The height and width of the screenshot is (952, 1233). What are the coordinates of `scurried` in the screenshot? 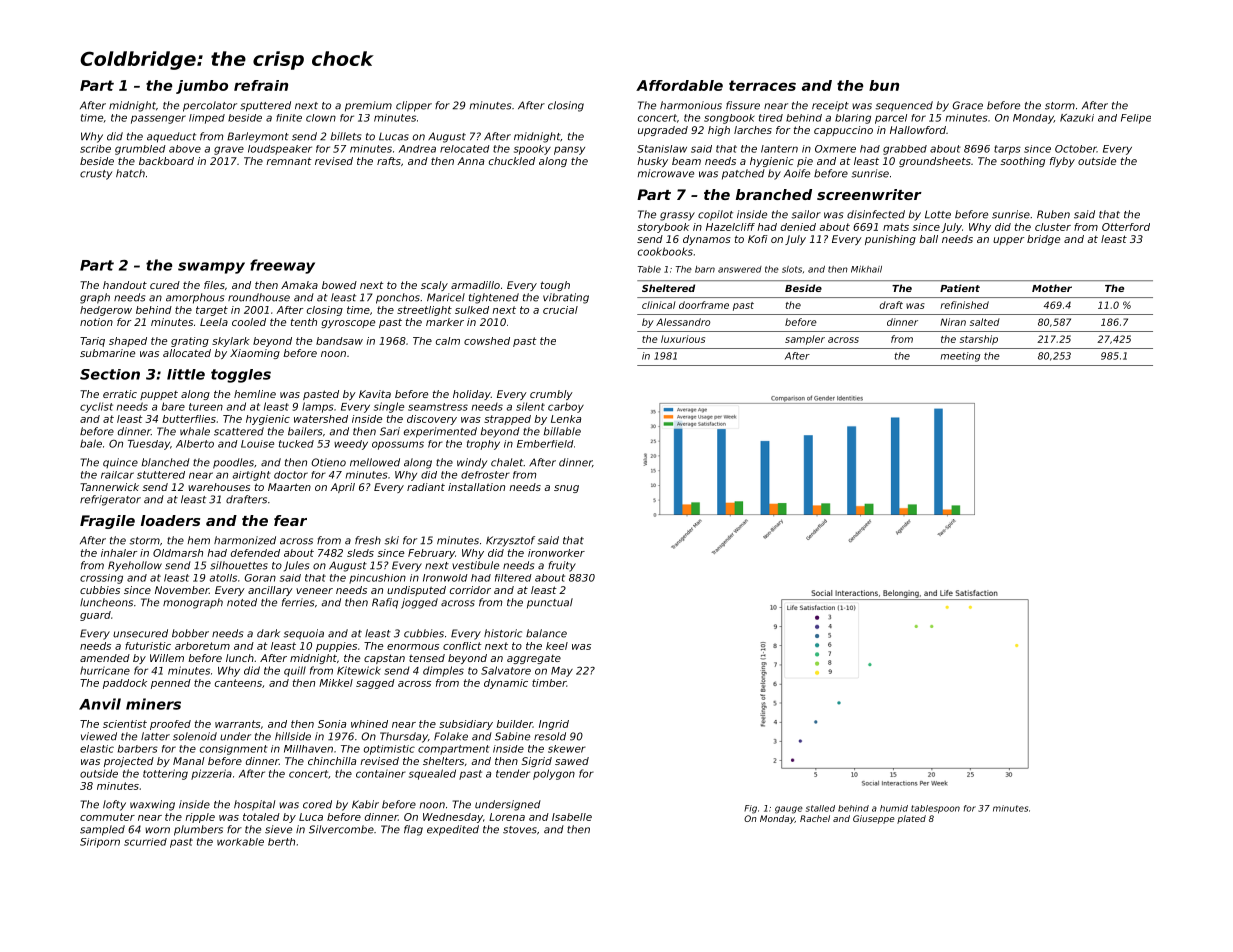 It's located at (145, 842).
